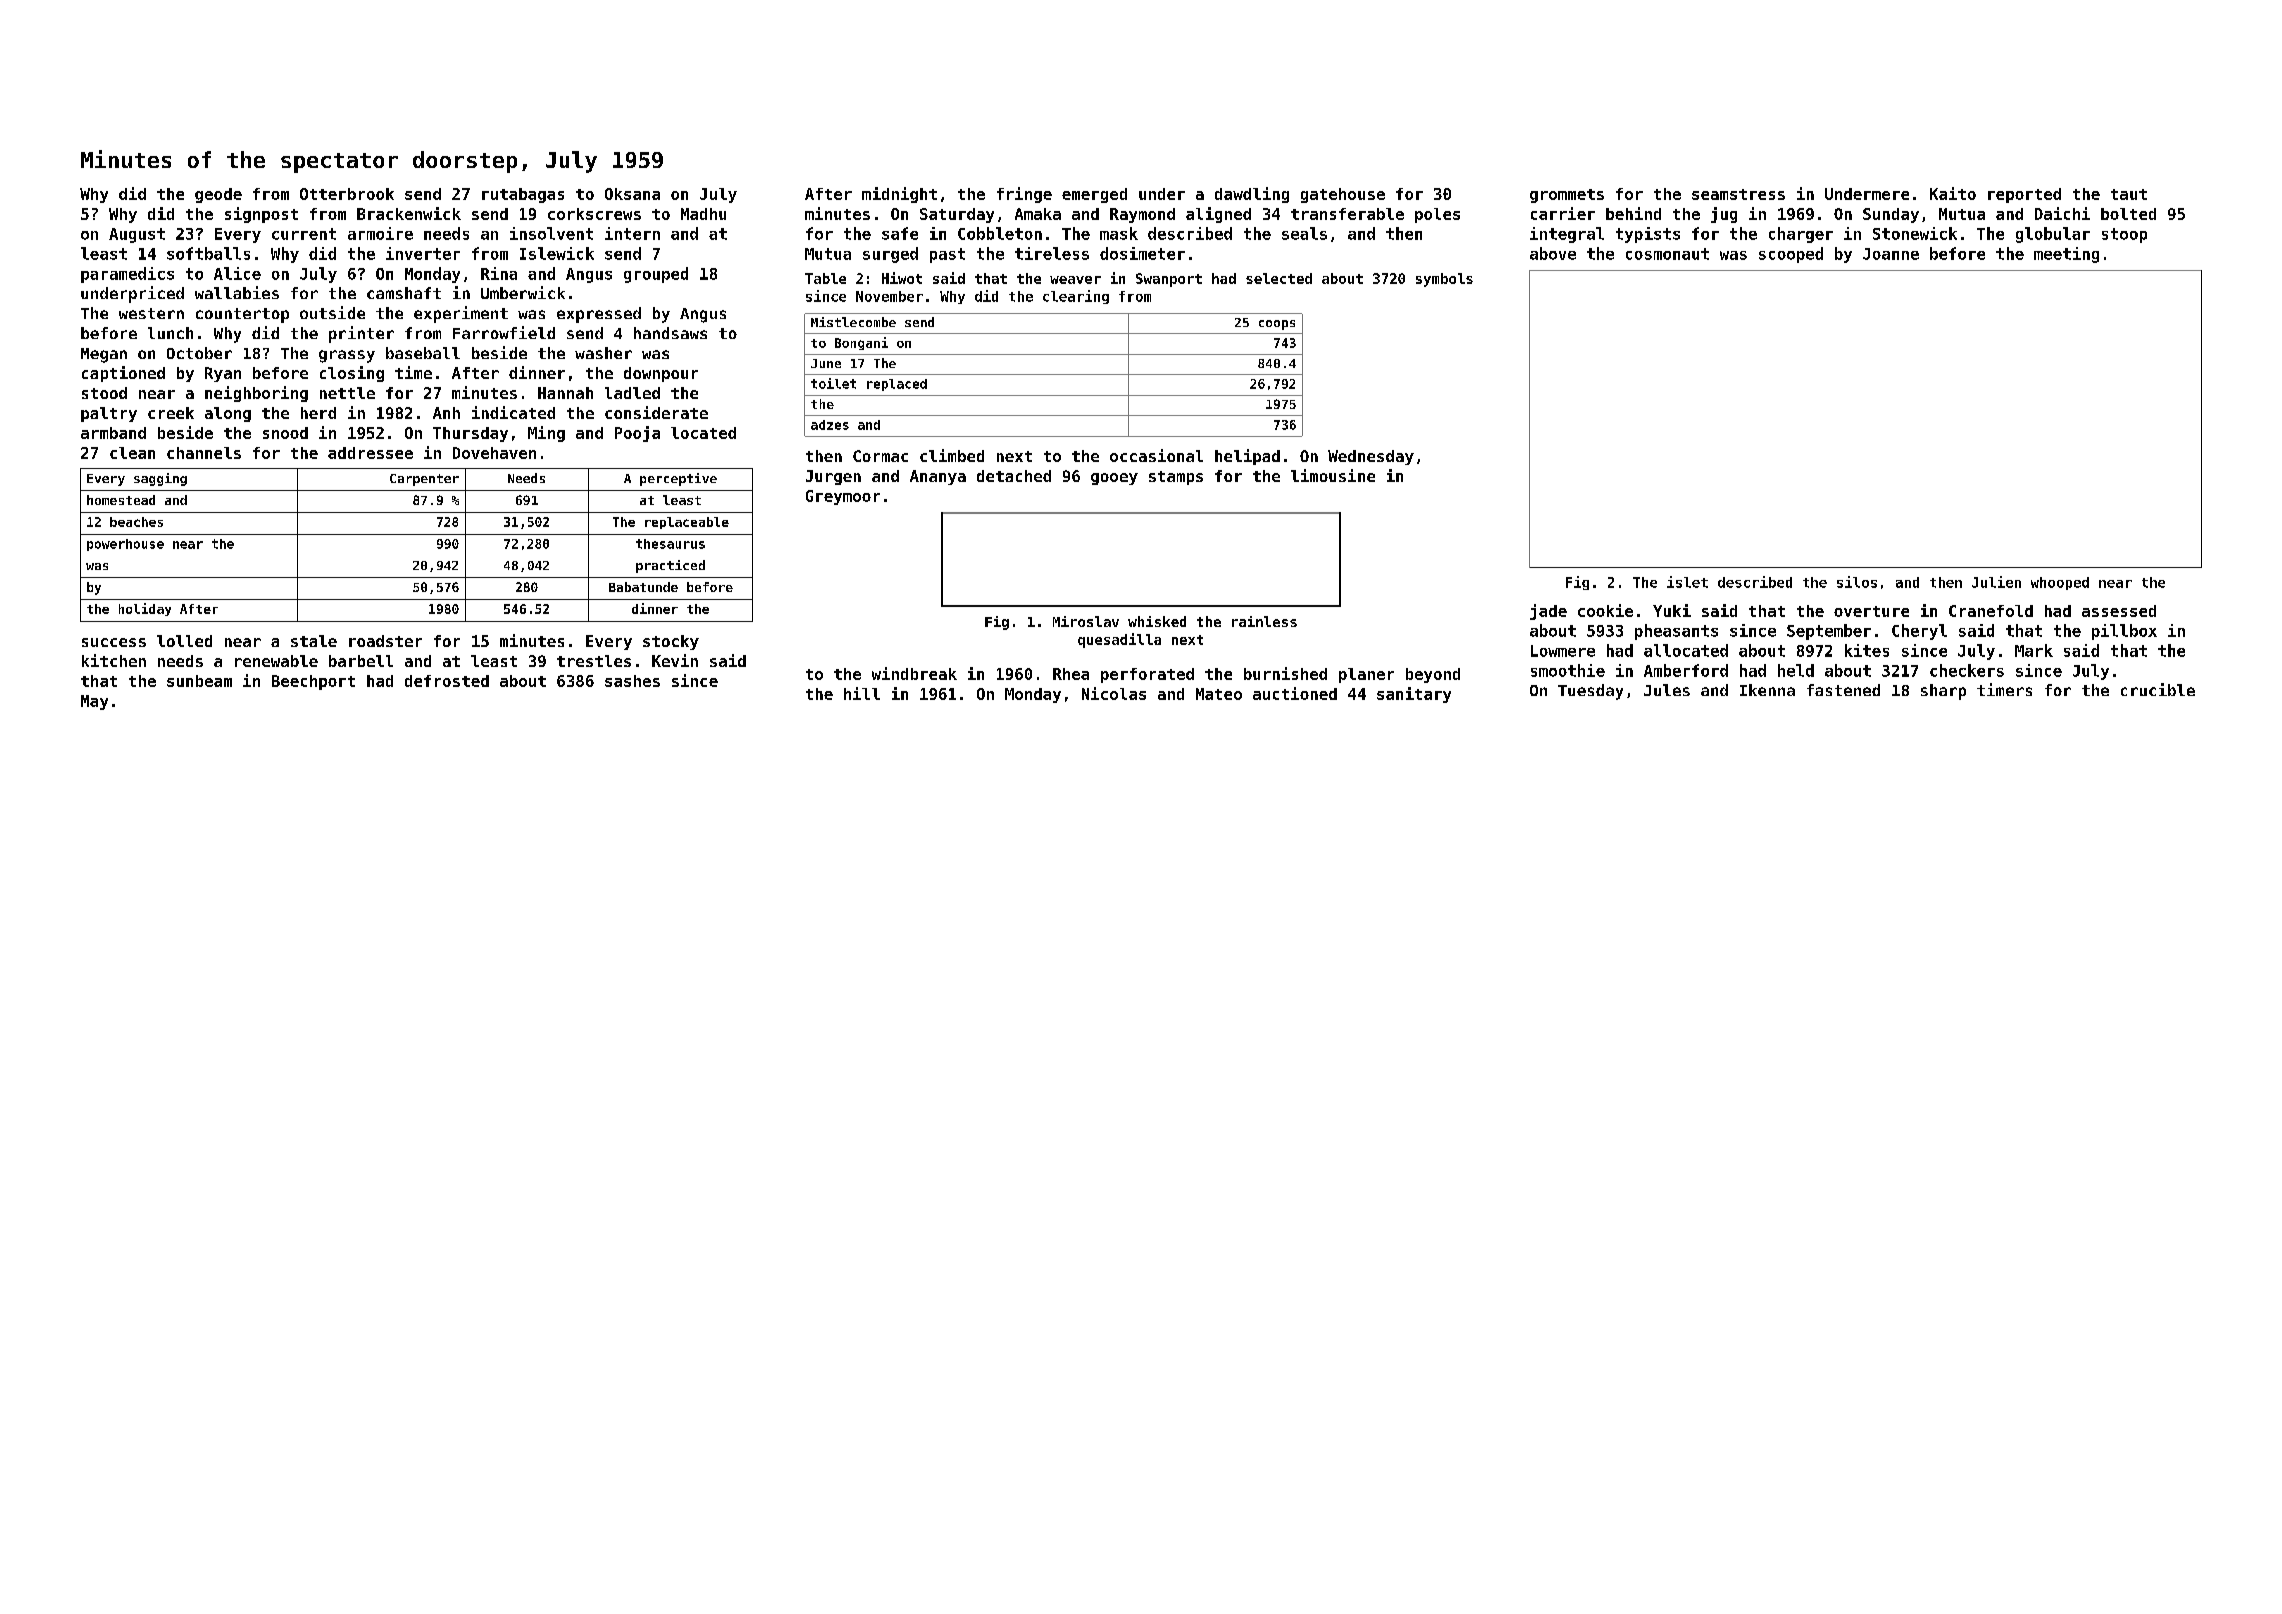 The image size is (2282, 1614). Describe the element at coordinates (843, 497) in the screenshot. I see `Greymoor` at that location.
